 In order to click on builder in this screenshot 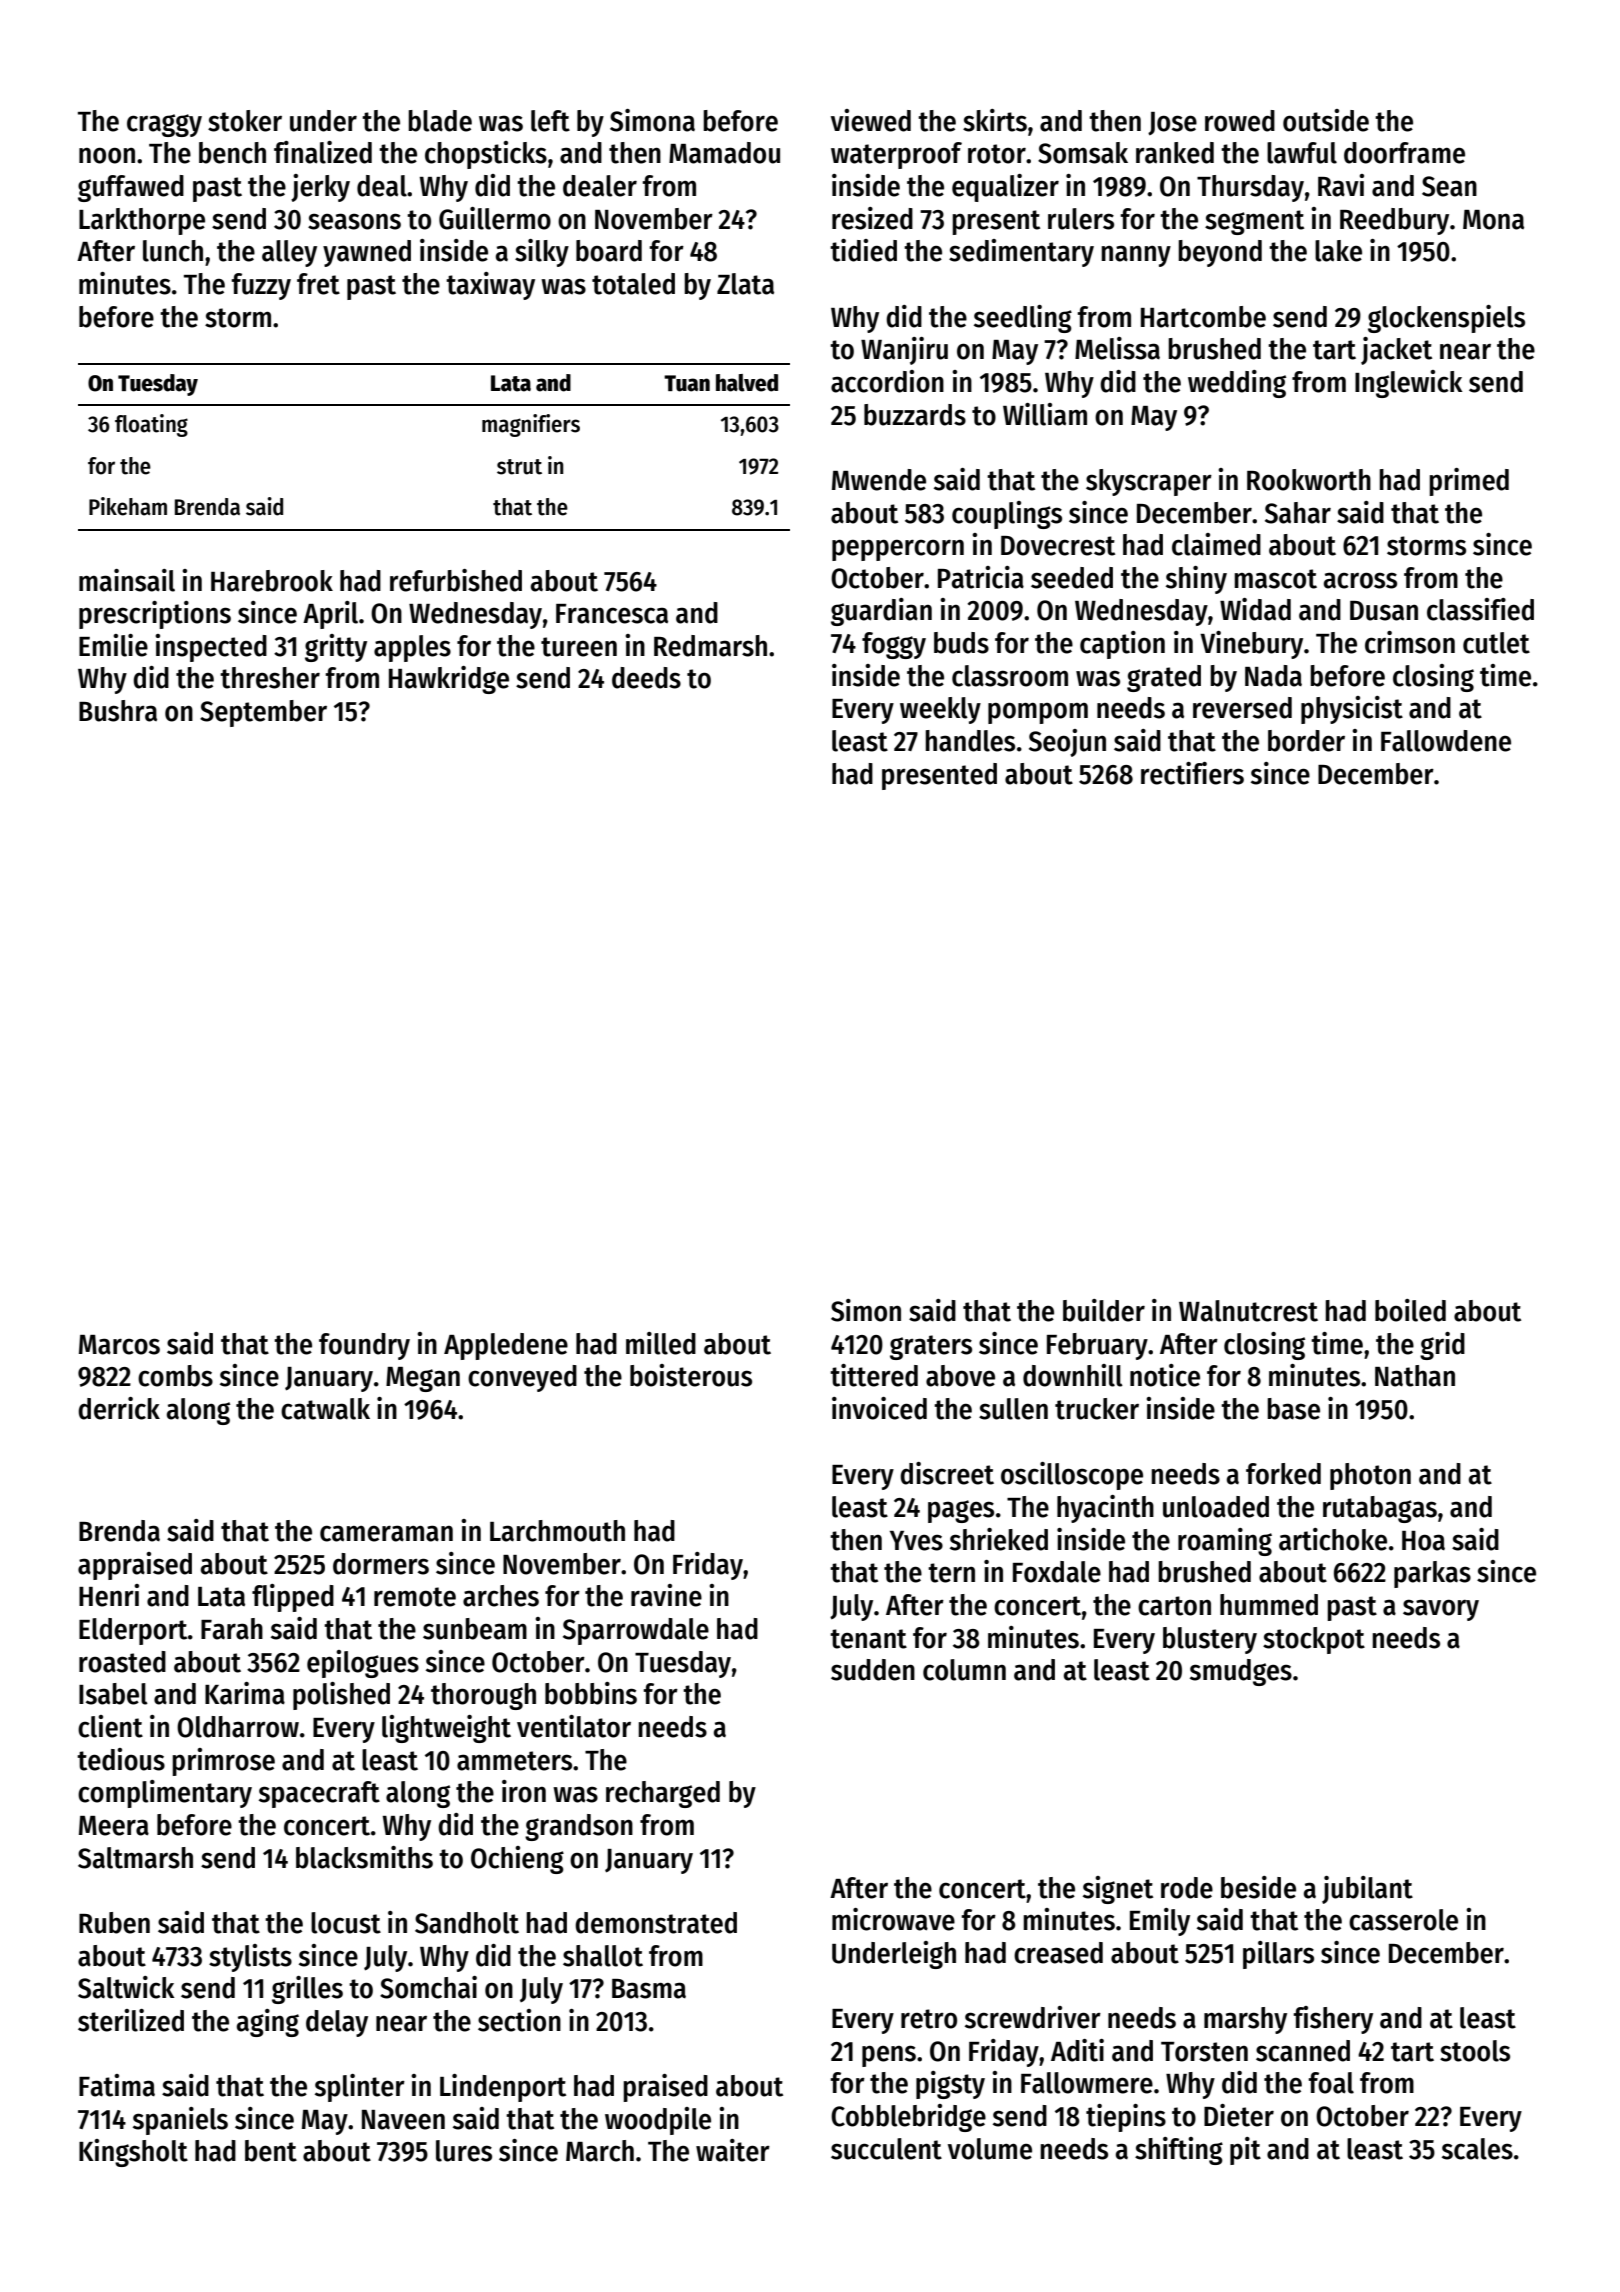, I will do `click(1104, 1310)`.
